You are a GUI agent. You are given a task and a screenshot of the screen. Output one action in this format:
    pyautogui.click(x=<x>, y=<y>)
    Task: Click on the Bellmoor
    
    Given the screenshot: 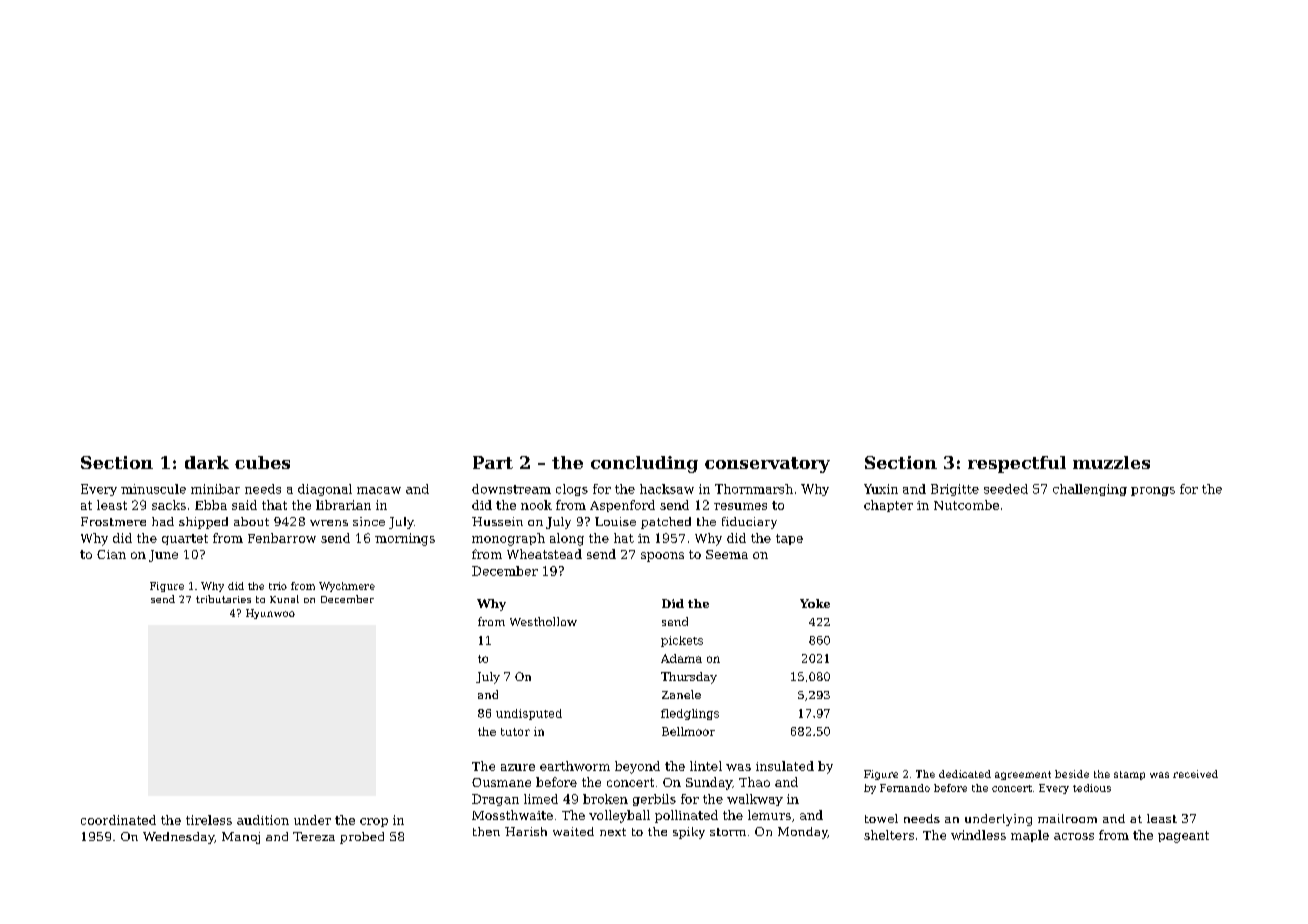 What is the action you would take?
    pyautogui.click(x=688, y=731)
